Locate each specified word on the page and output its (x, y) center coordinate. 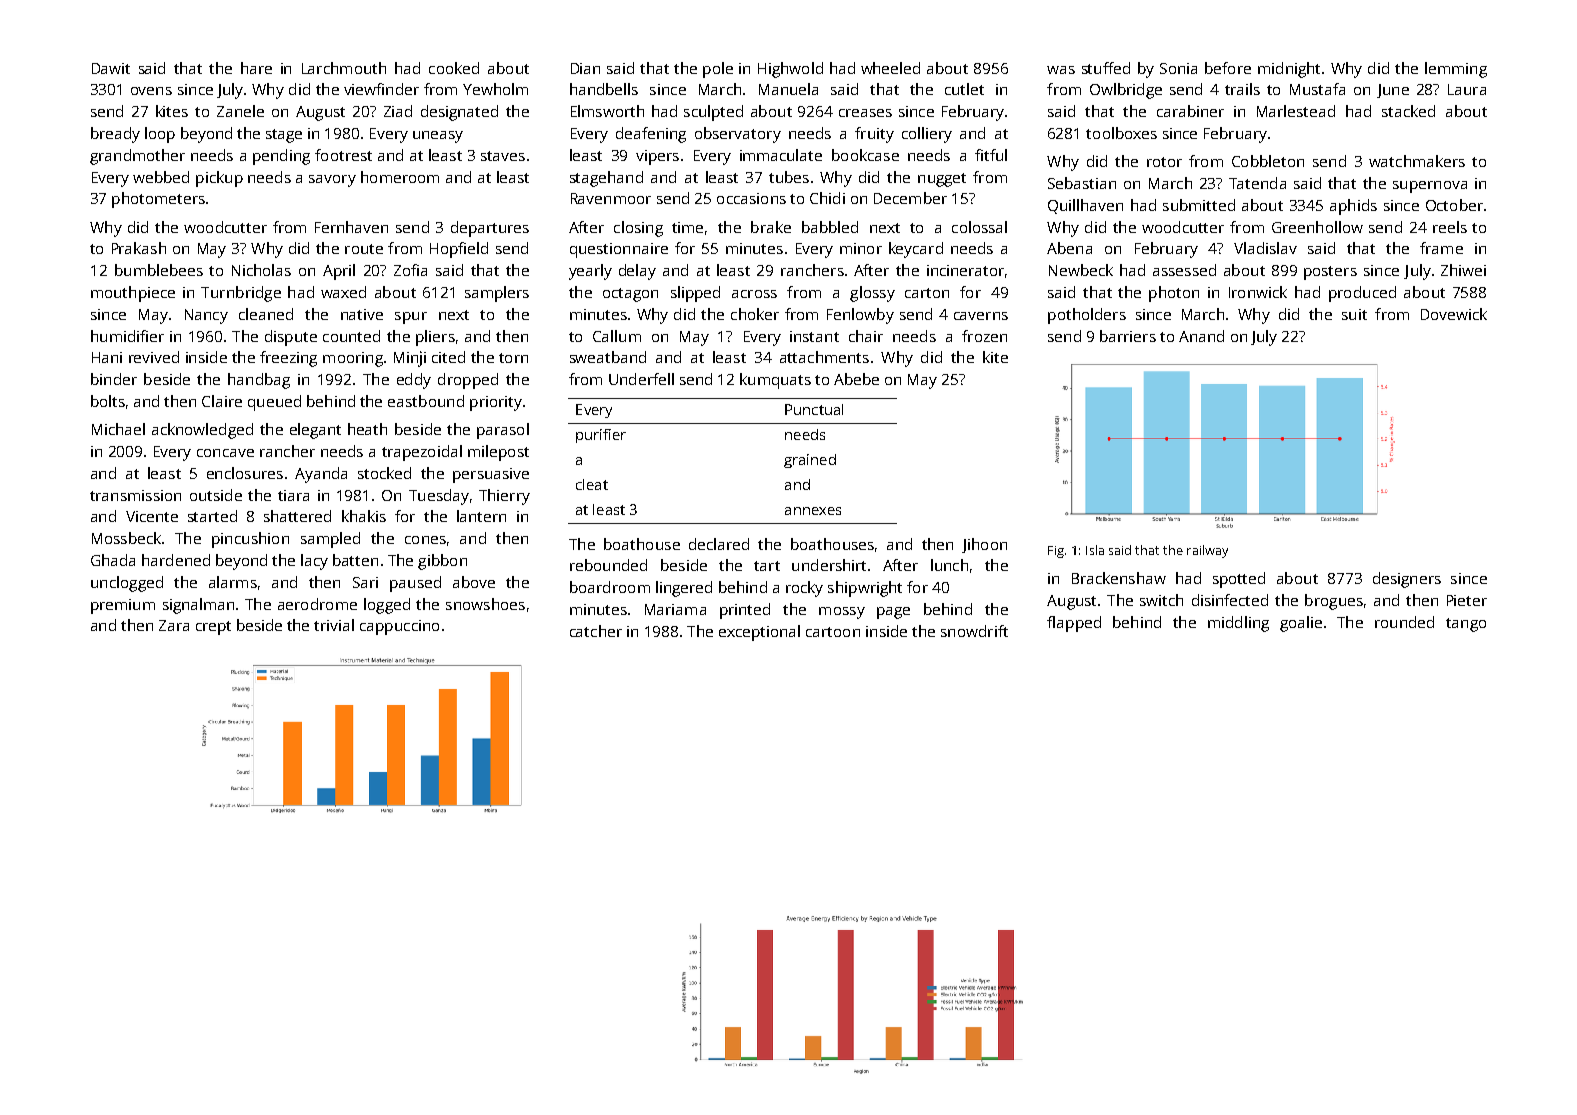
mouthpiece (133, 294)
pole (718, 70)
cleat (592, 484)
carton (927, 293)
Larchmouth (344, 68)
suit (1354, 314)
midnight (1289, 70)
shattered (297, 516)
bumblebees (159, 270)
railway (1207, 551)
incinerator (965, 270)
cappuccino (399, 627)
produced (1362, 294)
